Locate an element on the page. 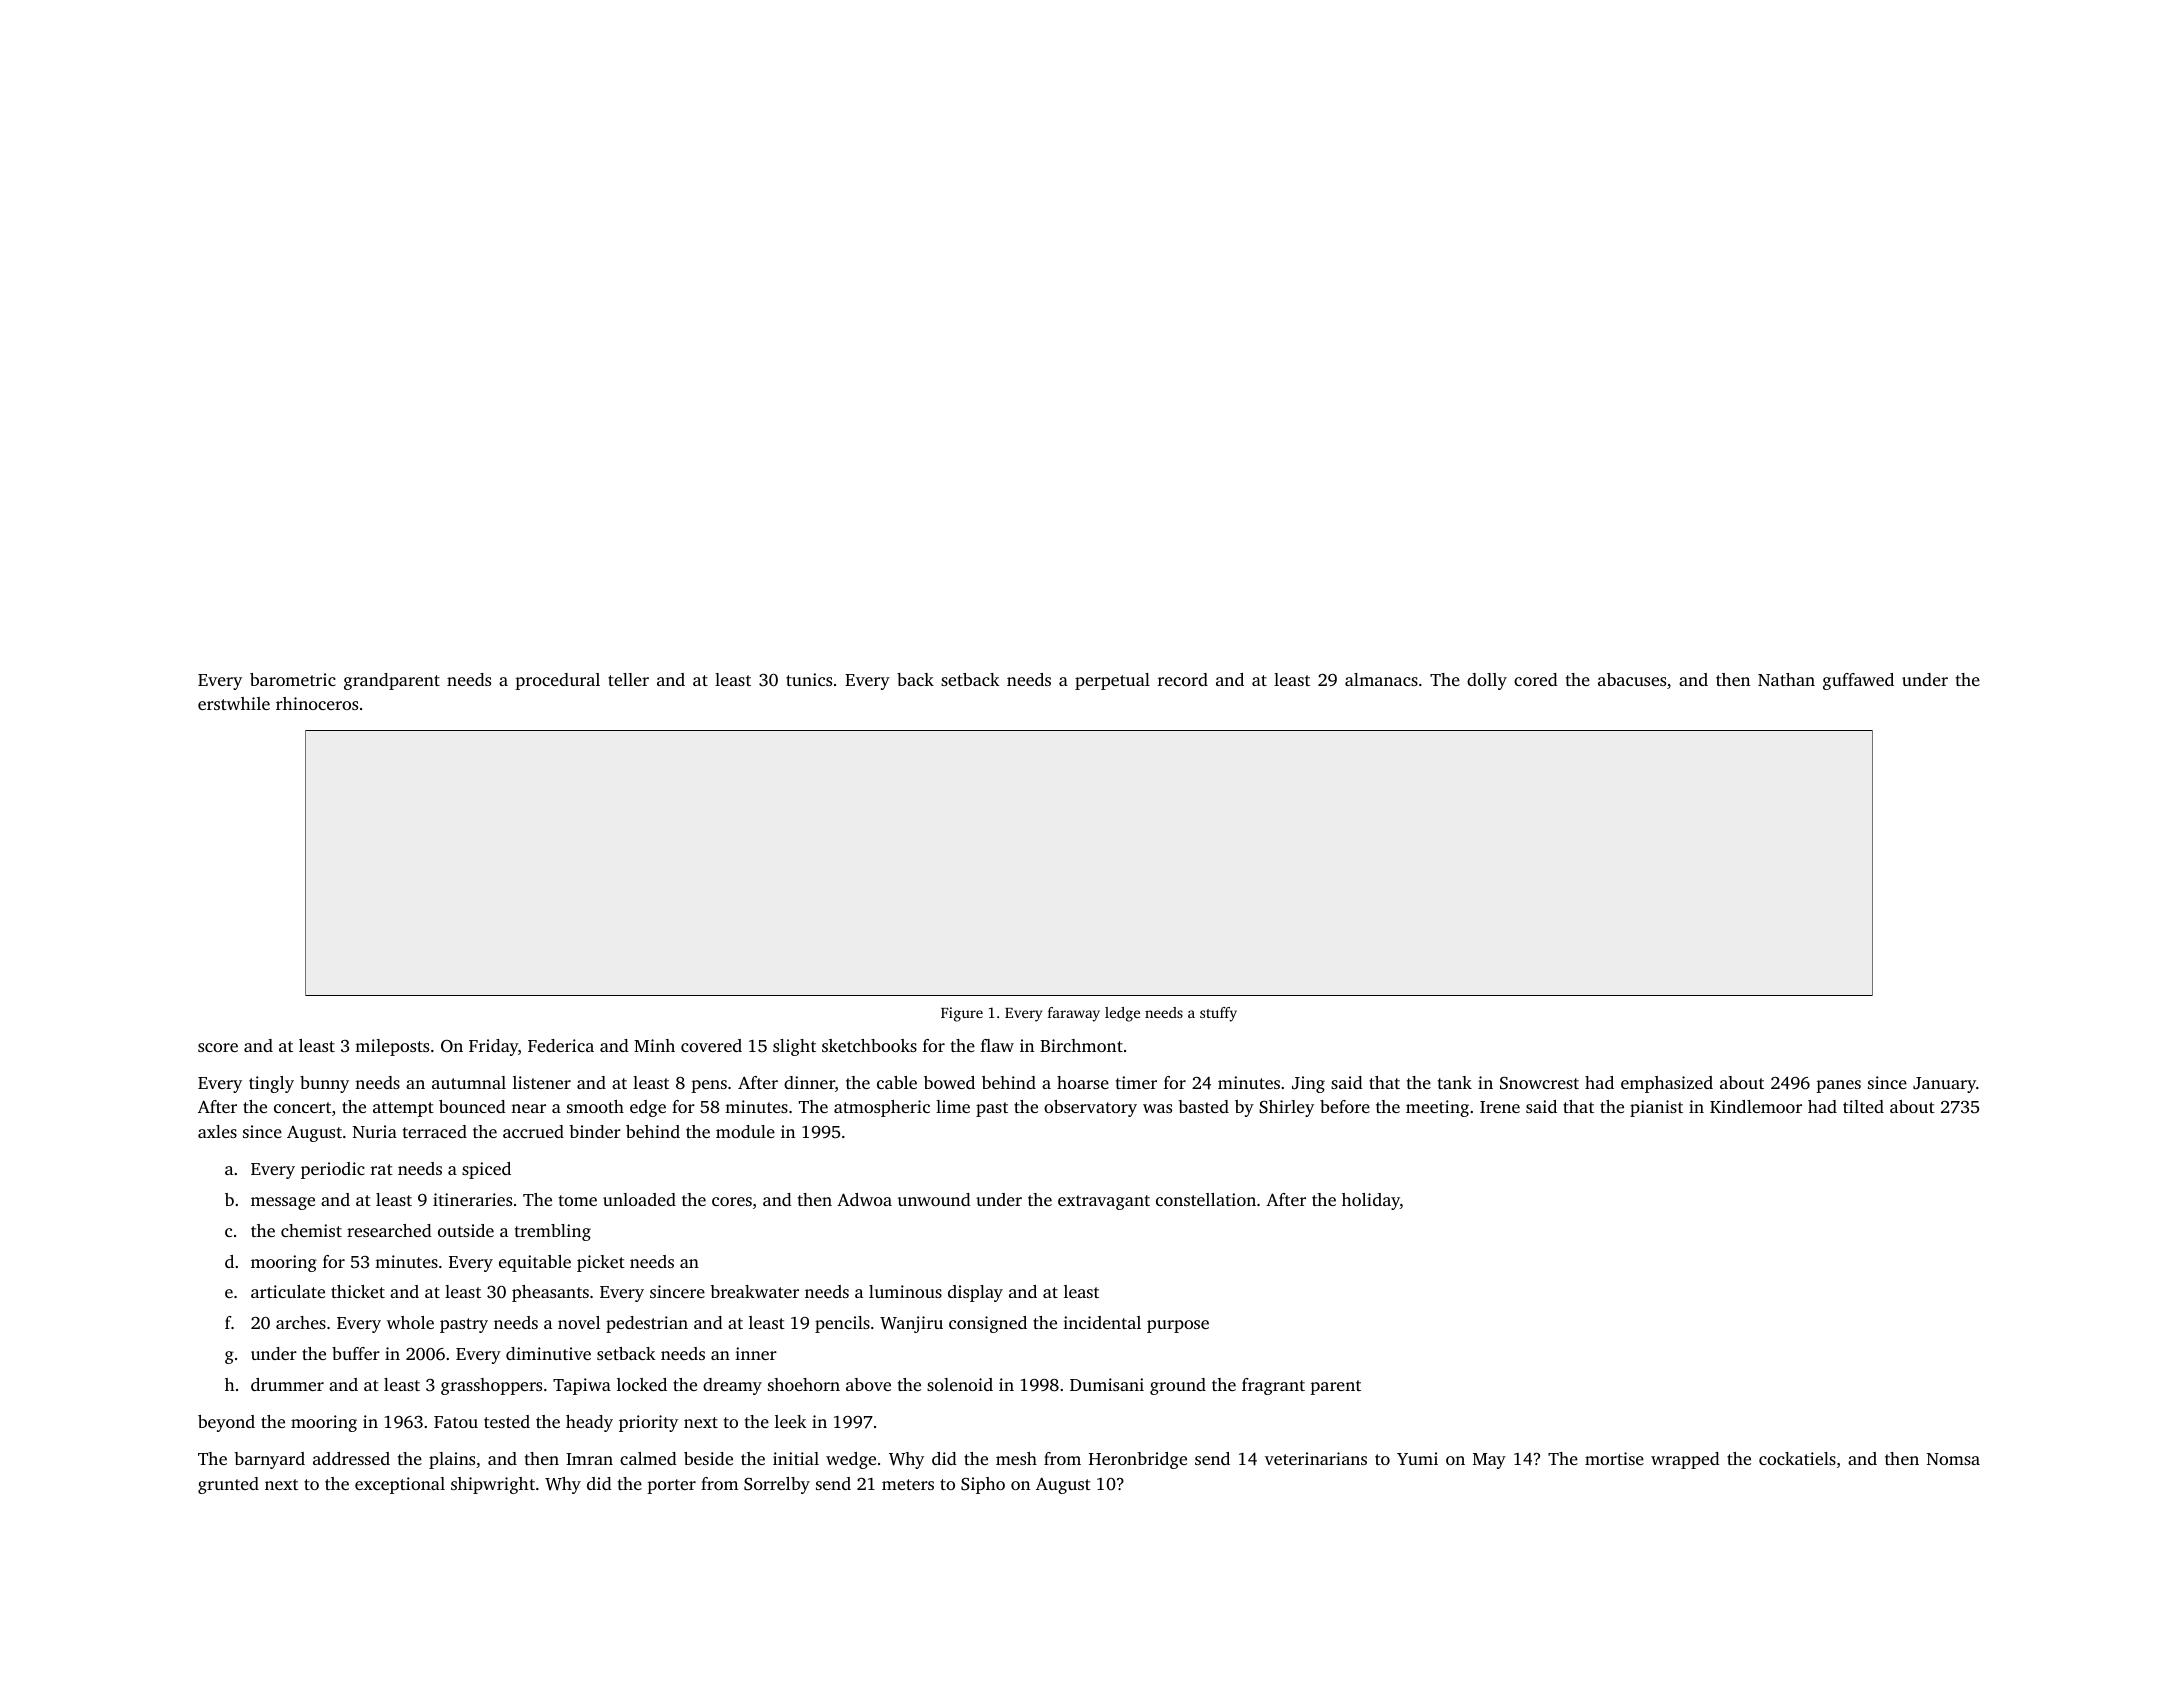  faraway is located at coordinates (1074, 1014).
